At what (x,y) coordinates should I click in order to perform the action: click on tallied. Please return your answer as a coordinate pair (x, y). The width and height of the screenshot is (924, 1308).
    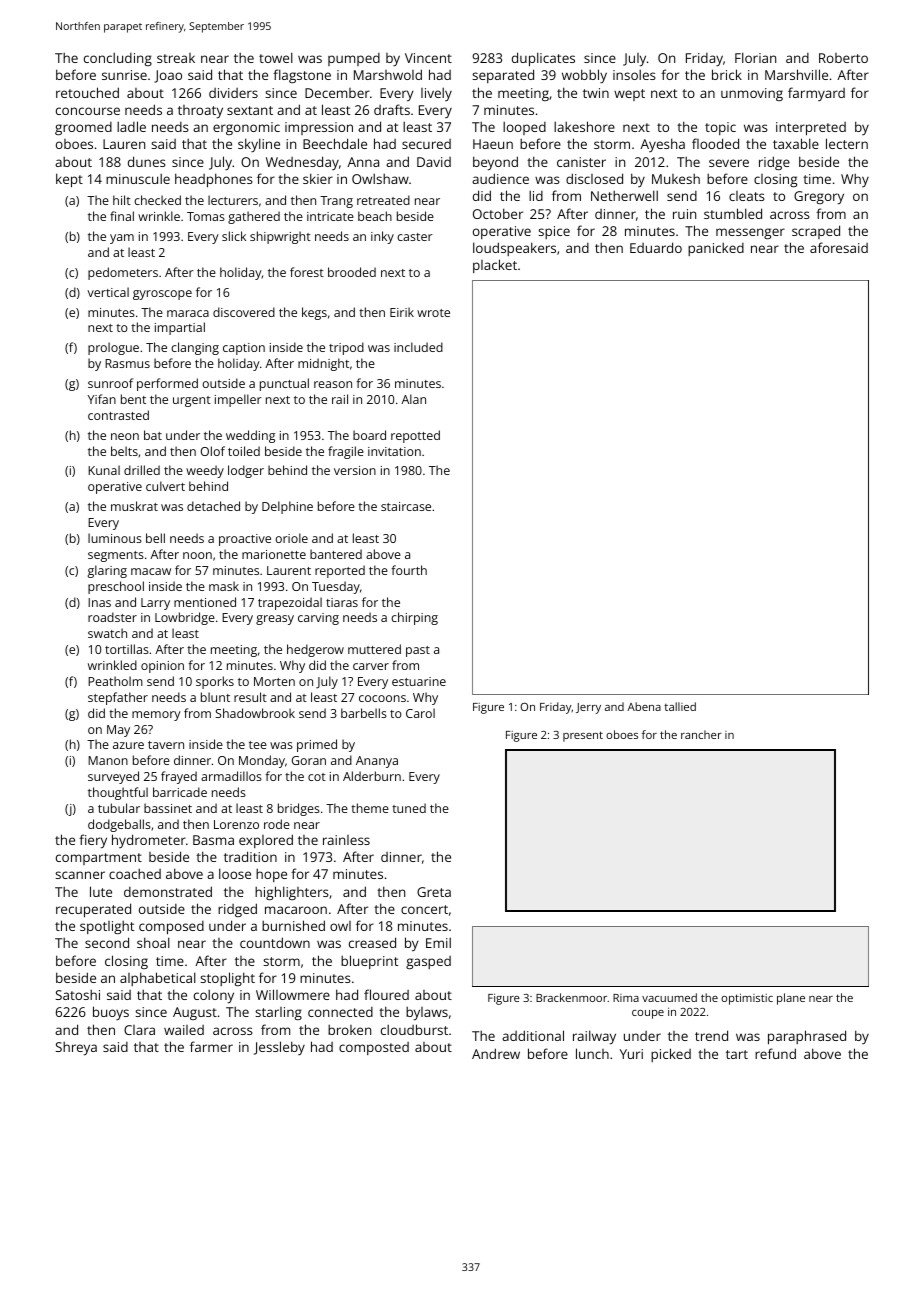
    Looking at the image, I should click on (680, 706).
